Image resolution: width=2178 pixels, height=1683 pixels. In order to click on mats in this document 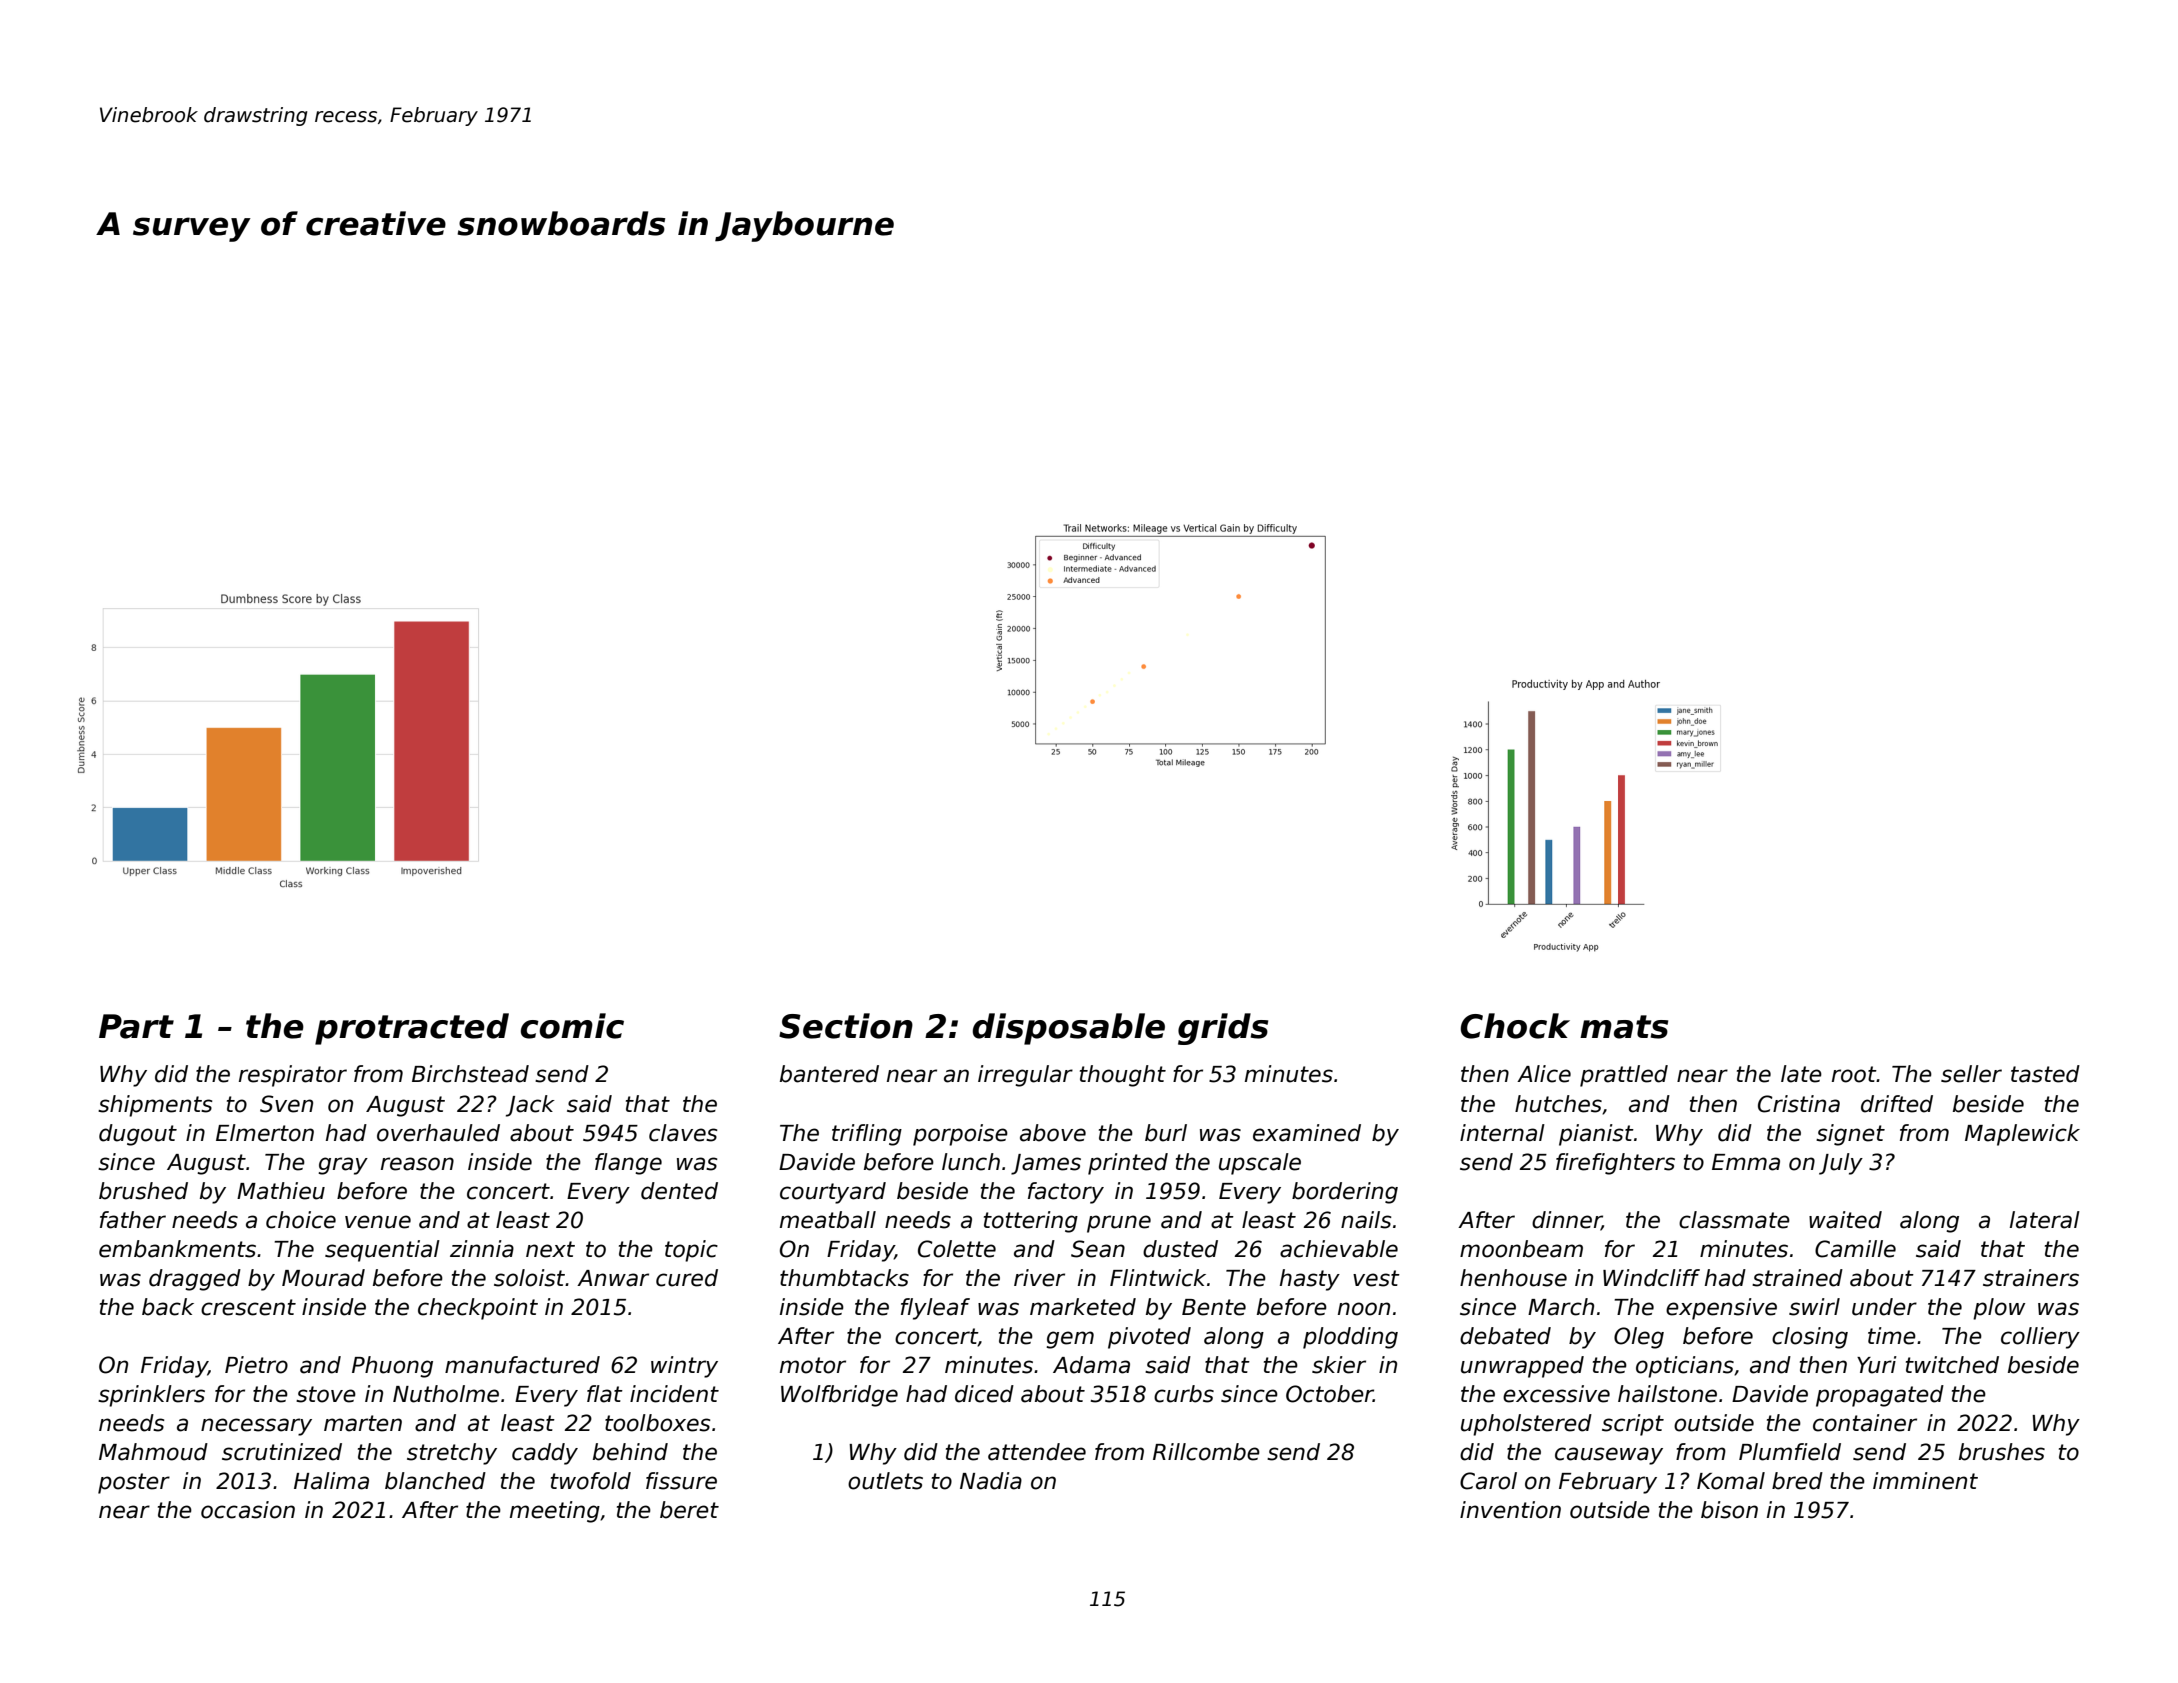, I will do `click(1624, 1027)`.
